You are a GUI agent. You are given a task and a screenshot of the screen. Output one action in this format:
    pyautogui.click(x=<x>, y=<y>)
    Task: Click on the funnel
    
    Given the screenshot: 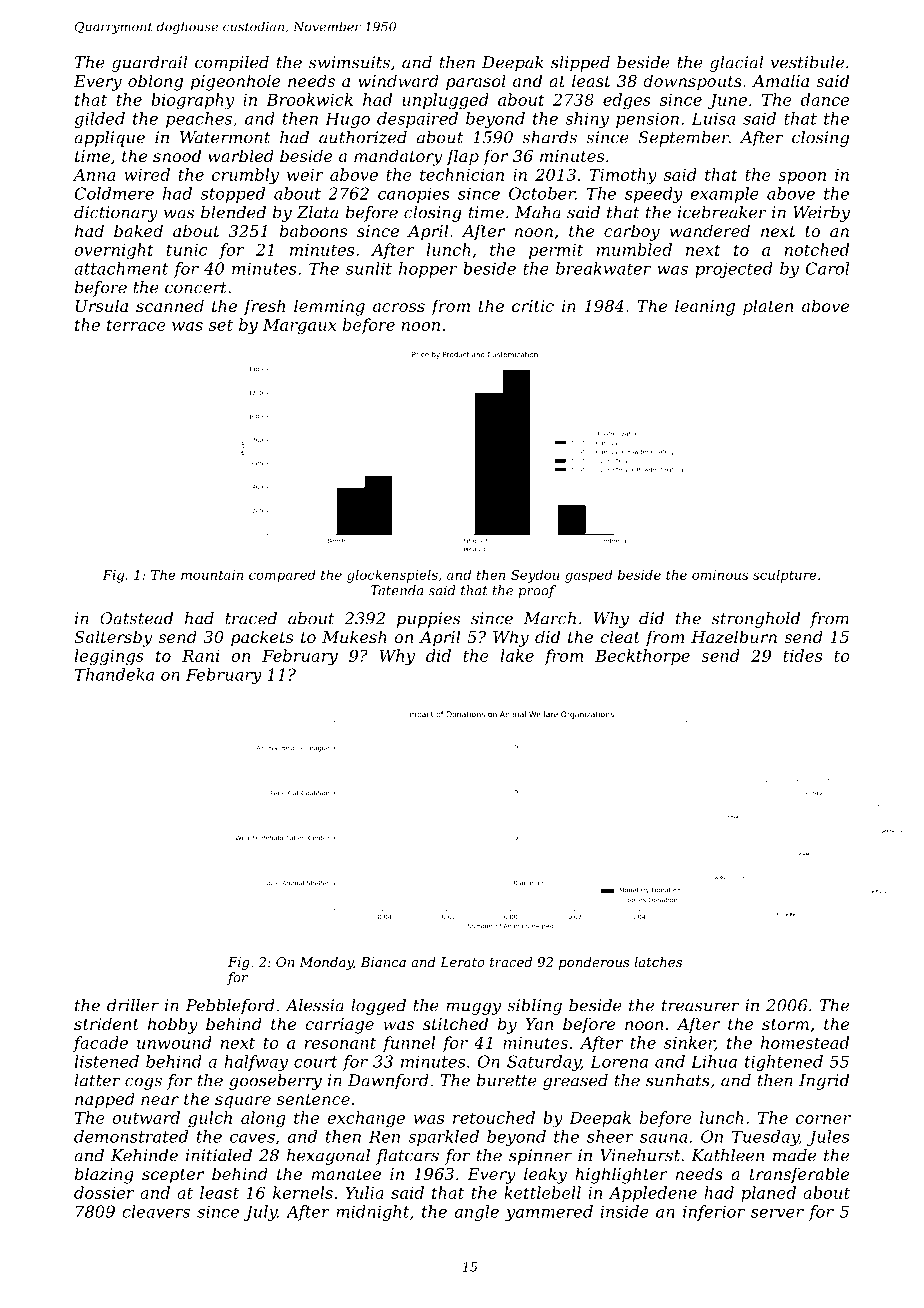 What is the action you would take?
    pyautogui.click(x=409, y=1044)
